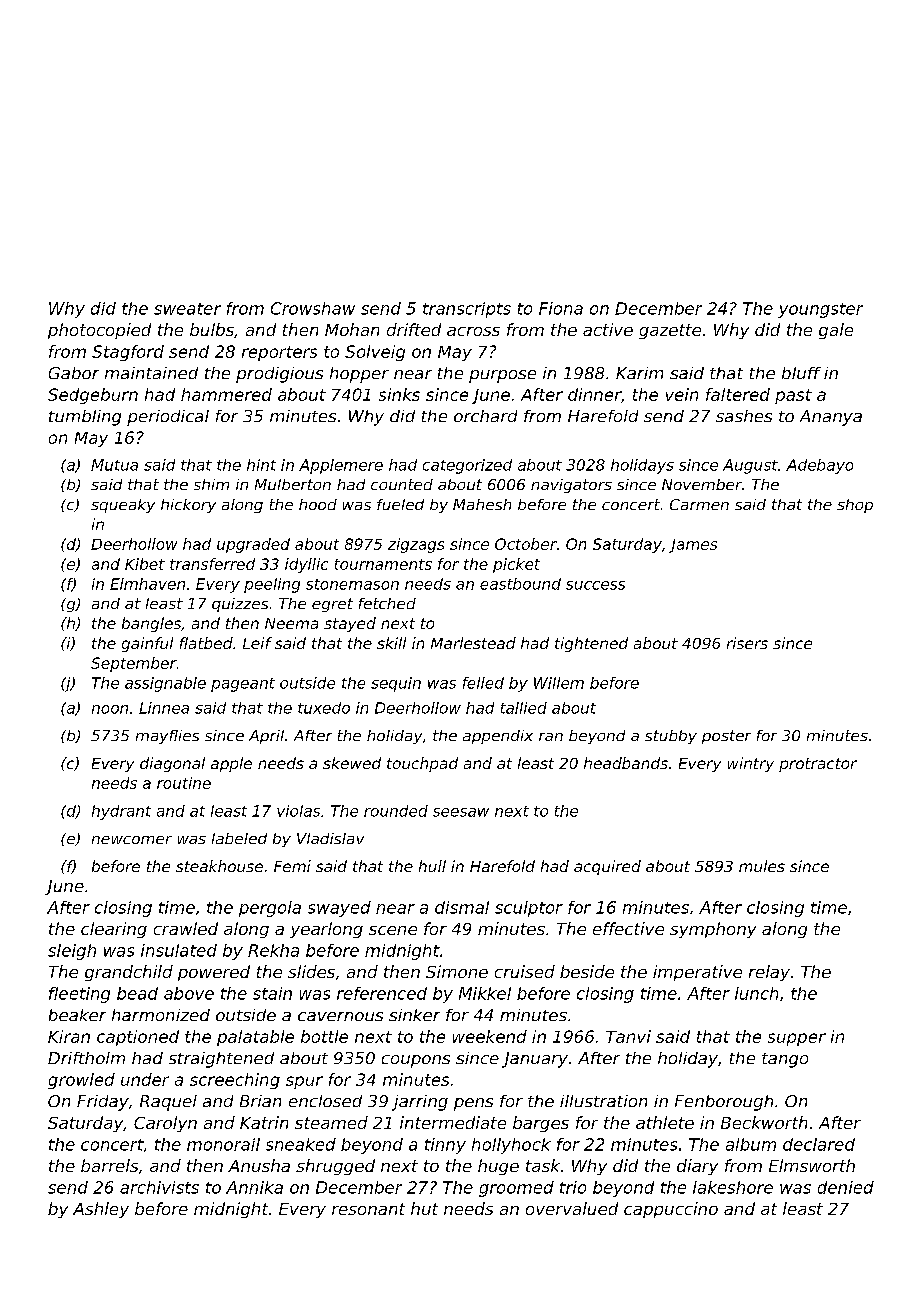 This page has width=924, height=1308. Describe the element at coordinates (801, 373) in the page. I see `bluff` at that location.
